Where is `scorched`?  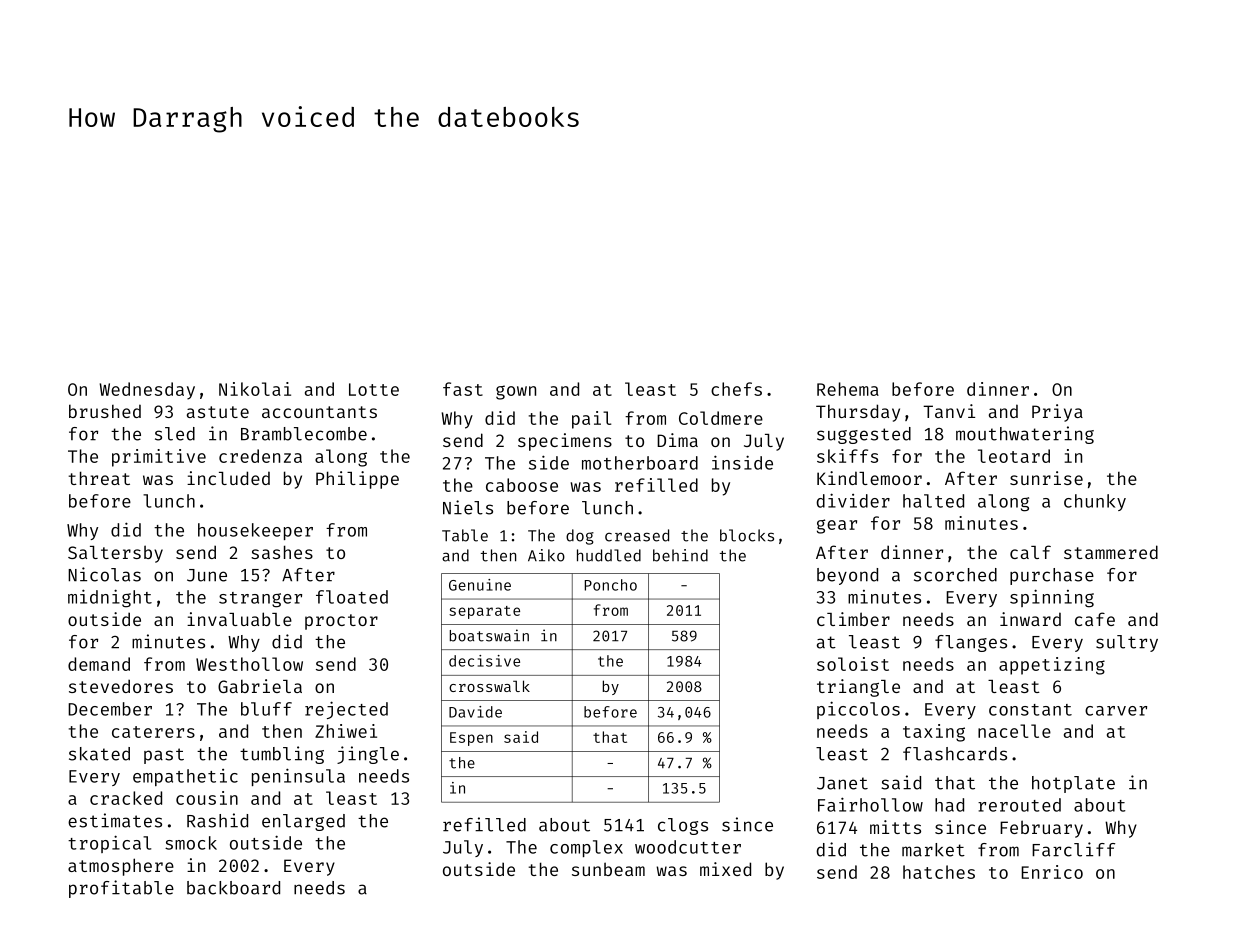 scorched is located at coordinates (955, 575).
